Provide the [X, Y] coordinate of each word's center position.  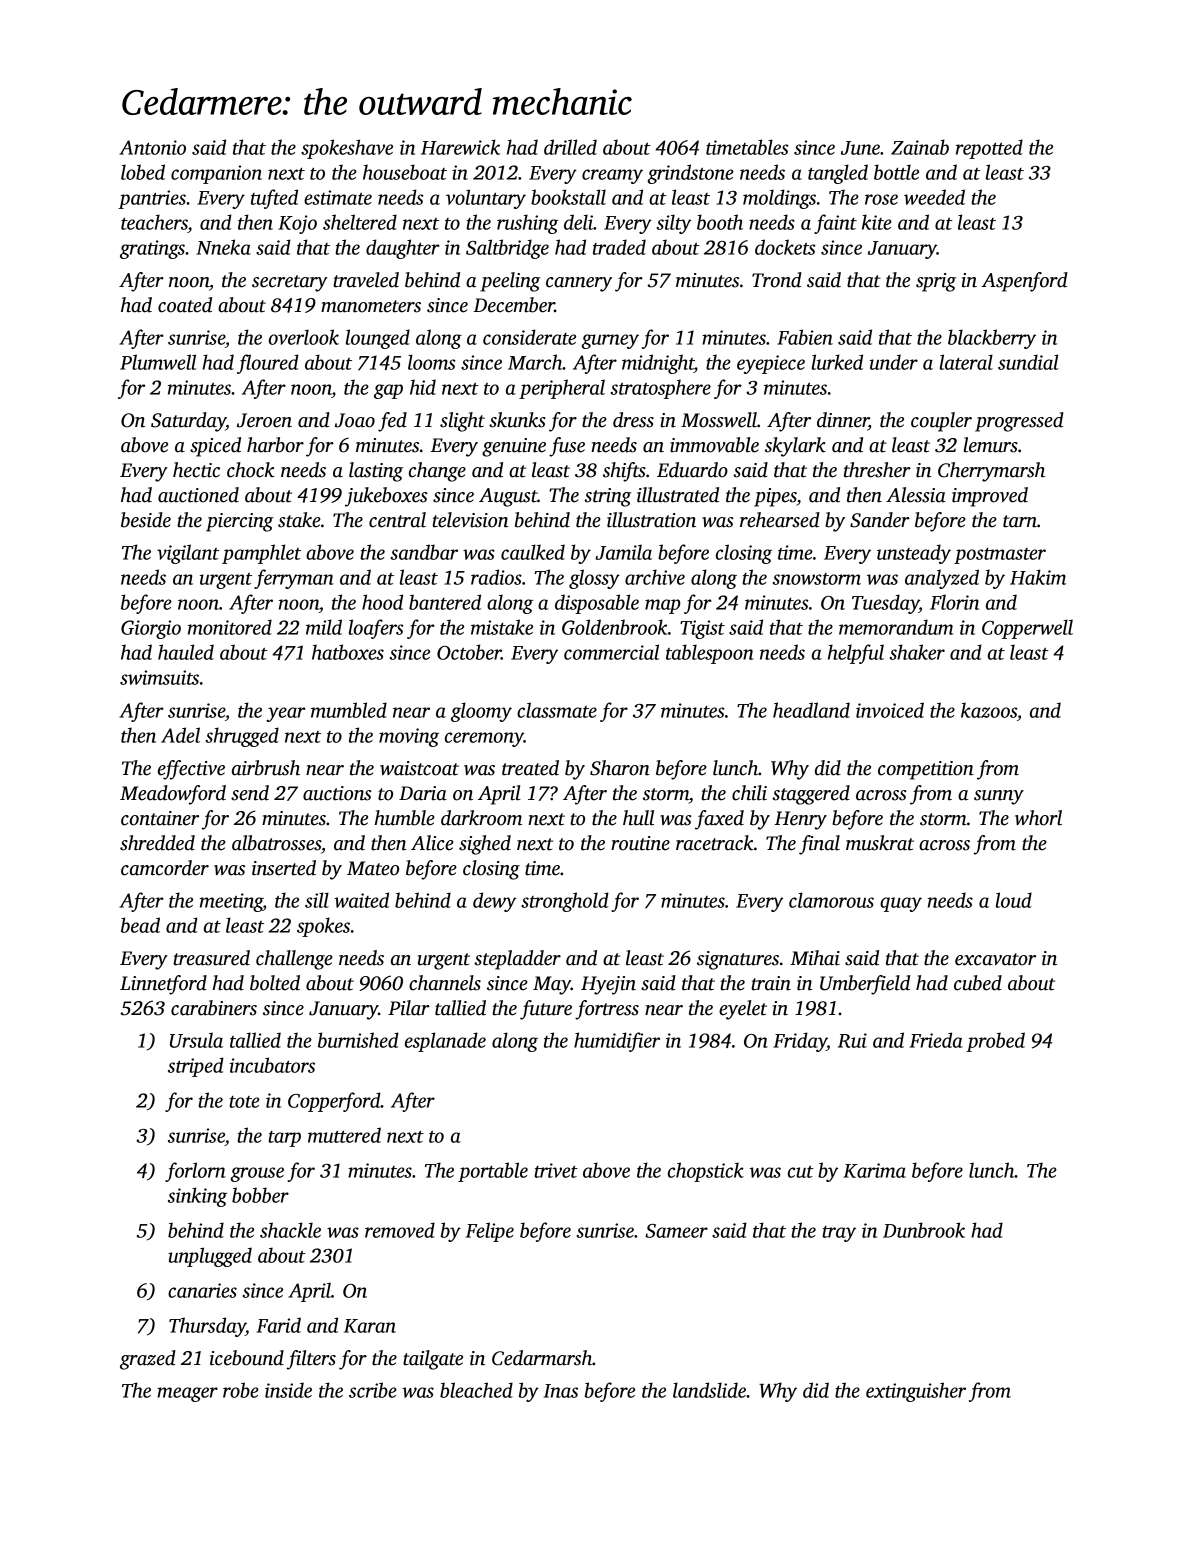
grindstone [691, 174]
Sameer [676, 1231]
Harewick [460, 147]
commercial [611, 652]
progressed [1019, 422]
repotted [989, 149]
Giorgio [151, 629]
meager [187, 1394]
